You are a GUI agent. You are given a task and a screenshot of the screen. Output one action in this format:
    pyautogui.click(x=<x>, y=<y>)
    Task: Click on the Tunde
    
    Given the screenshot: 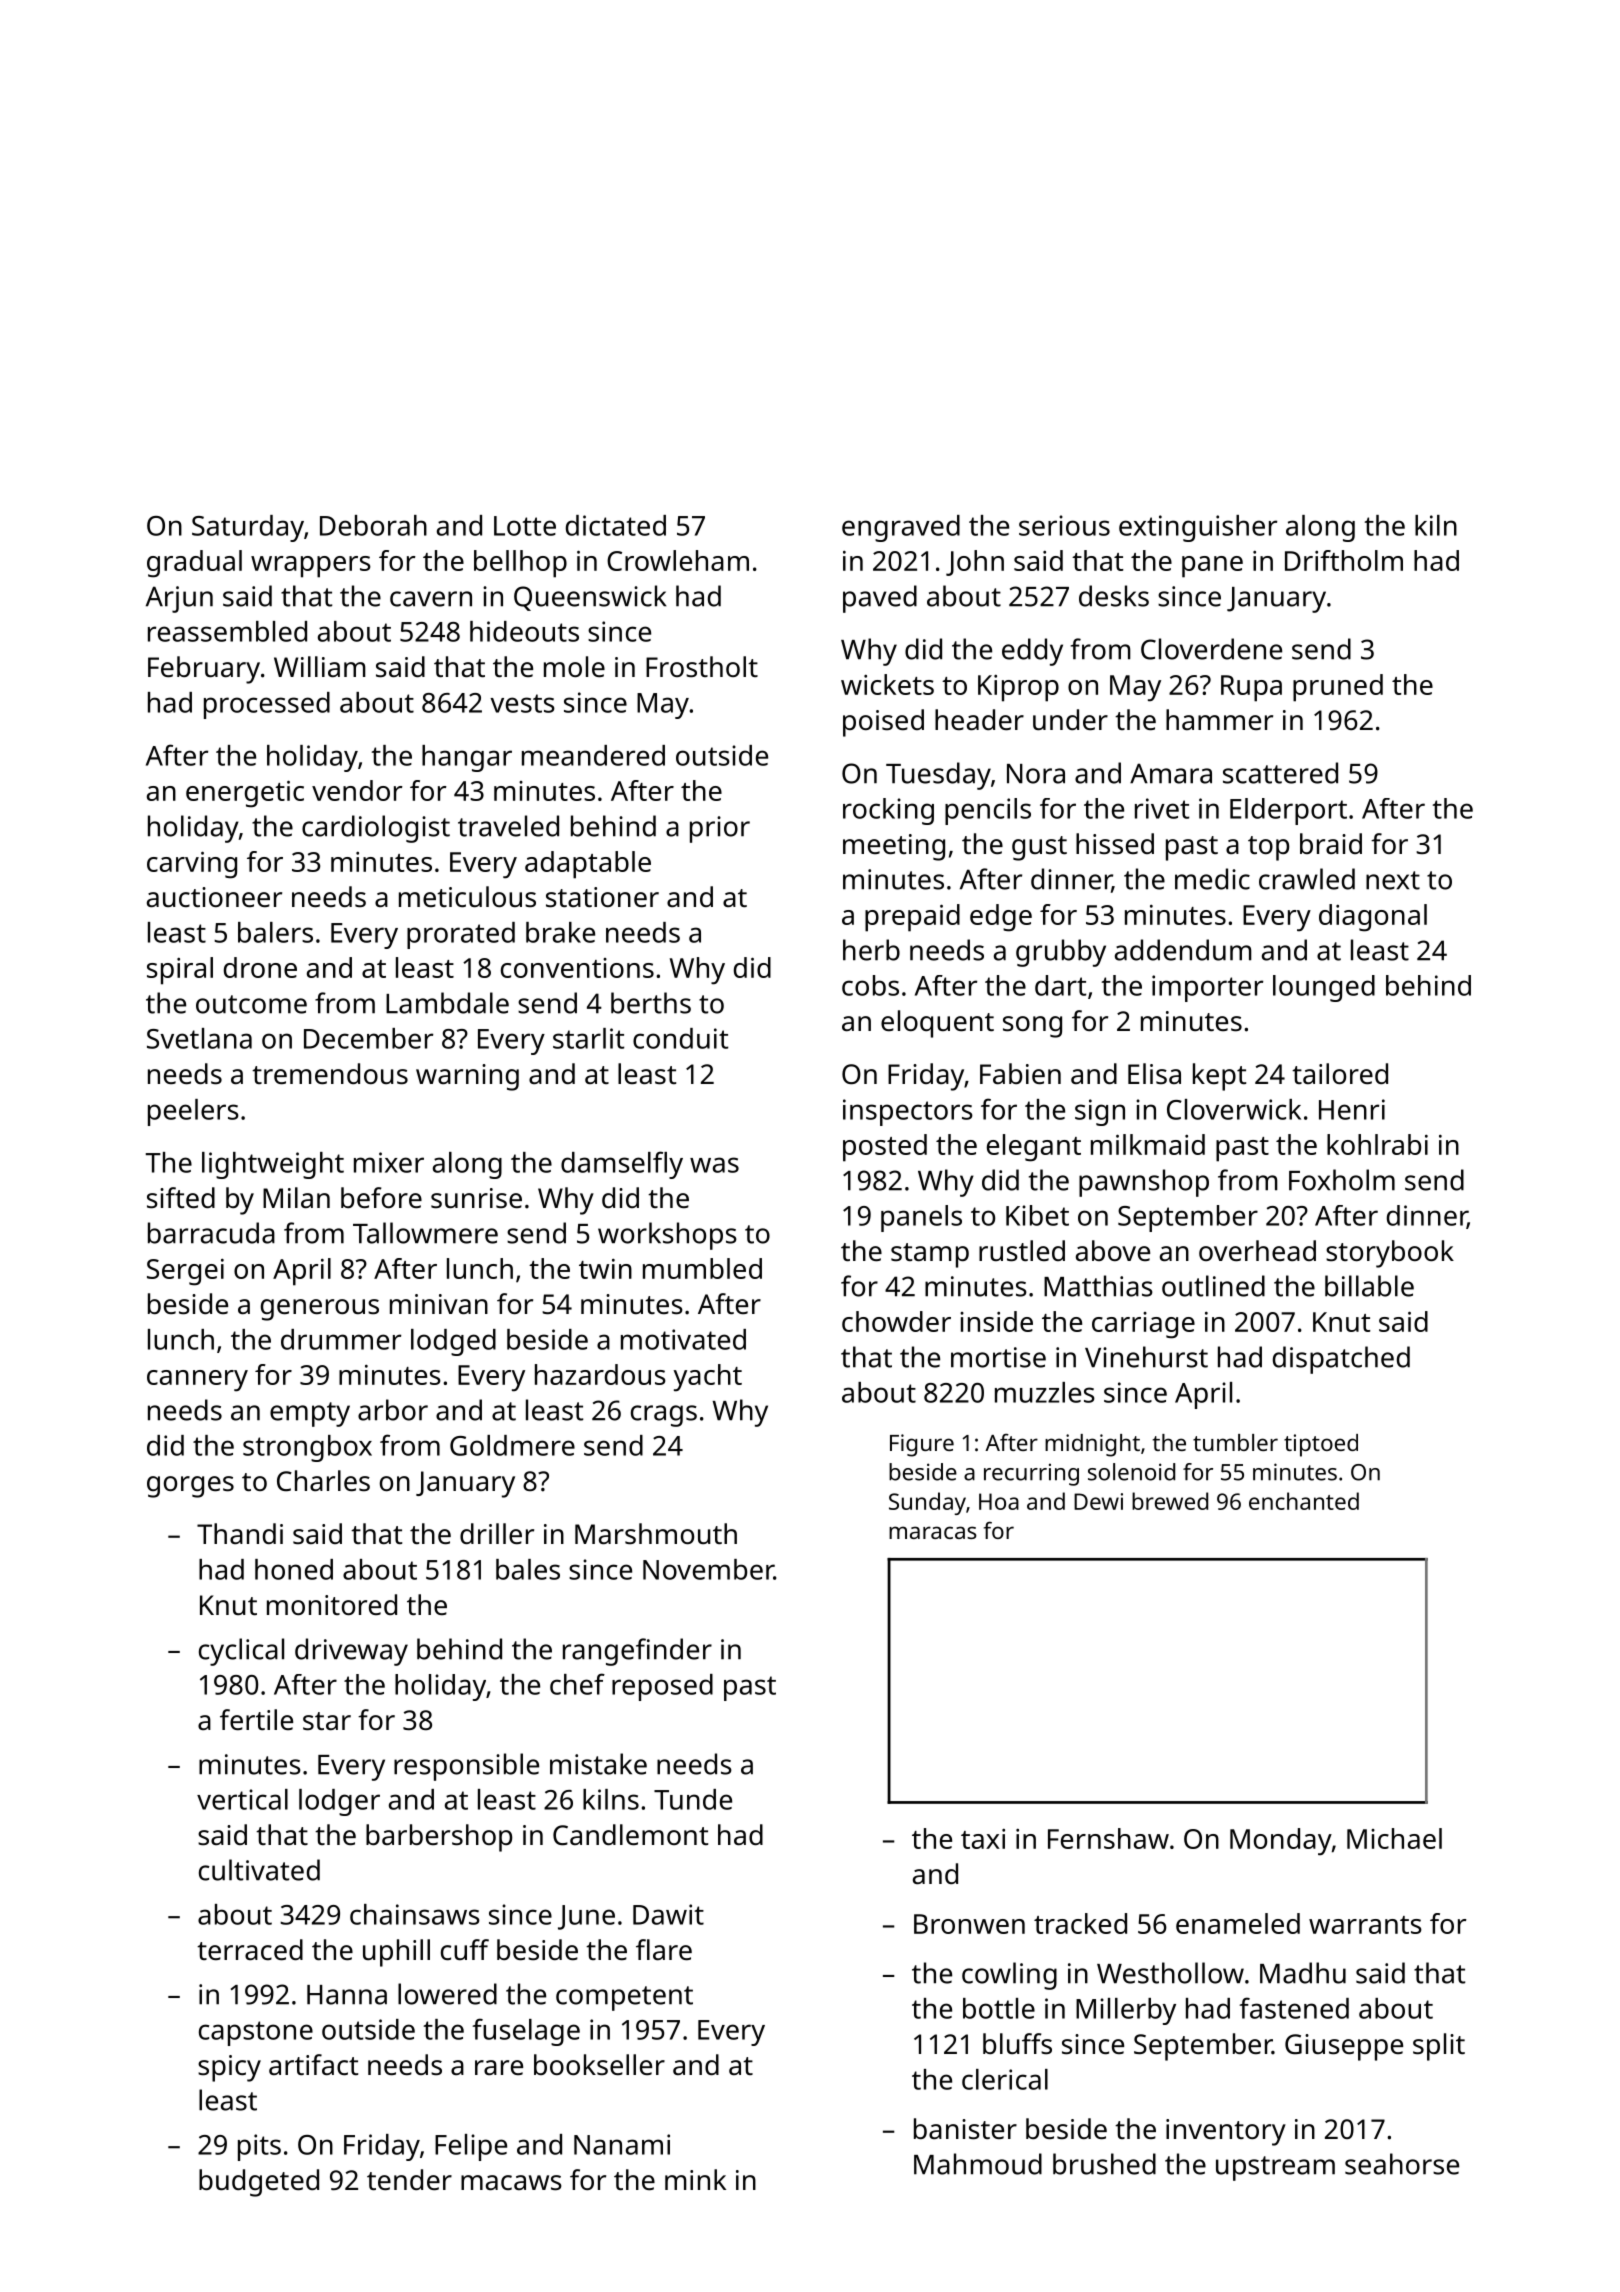 What is the action you would take?
    pyautogui.click(x=693, y=1799)
